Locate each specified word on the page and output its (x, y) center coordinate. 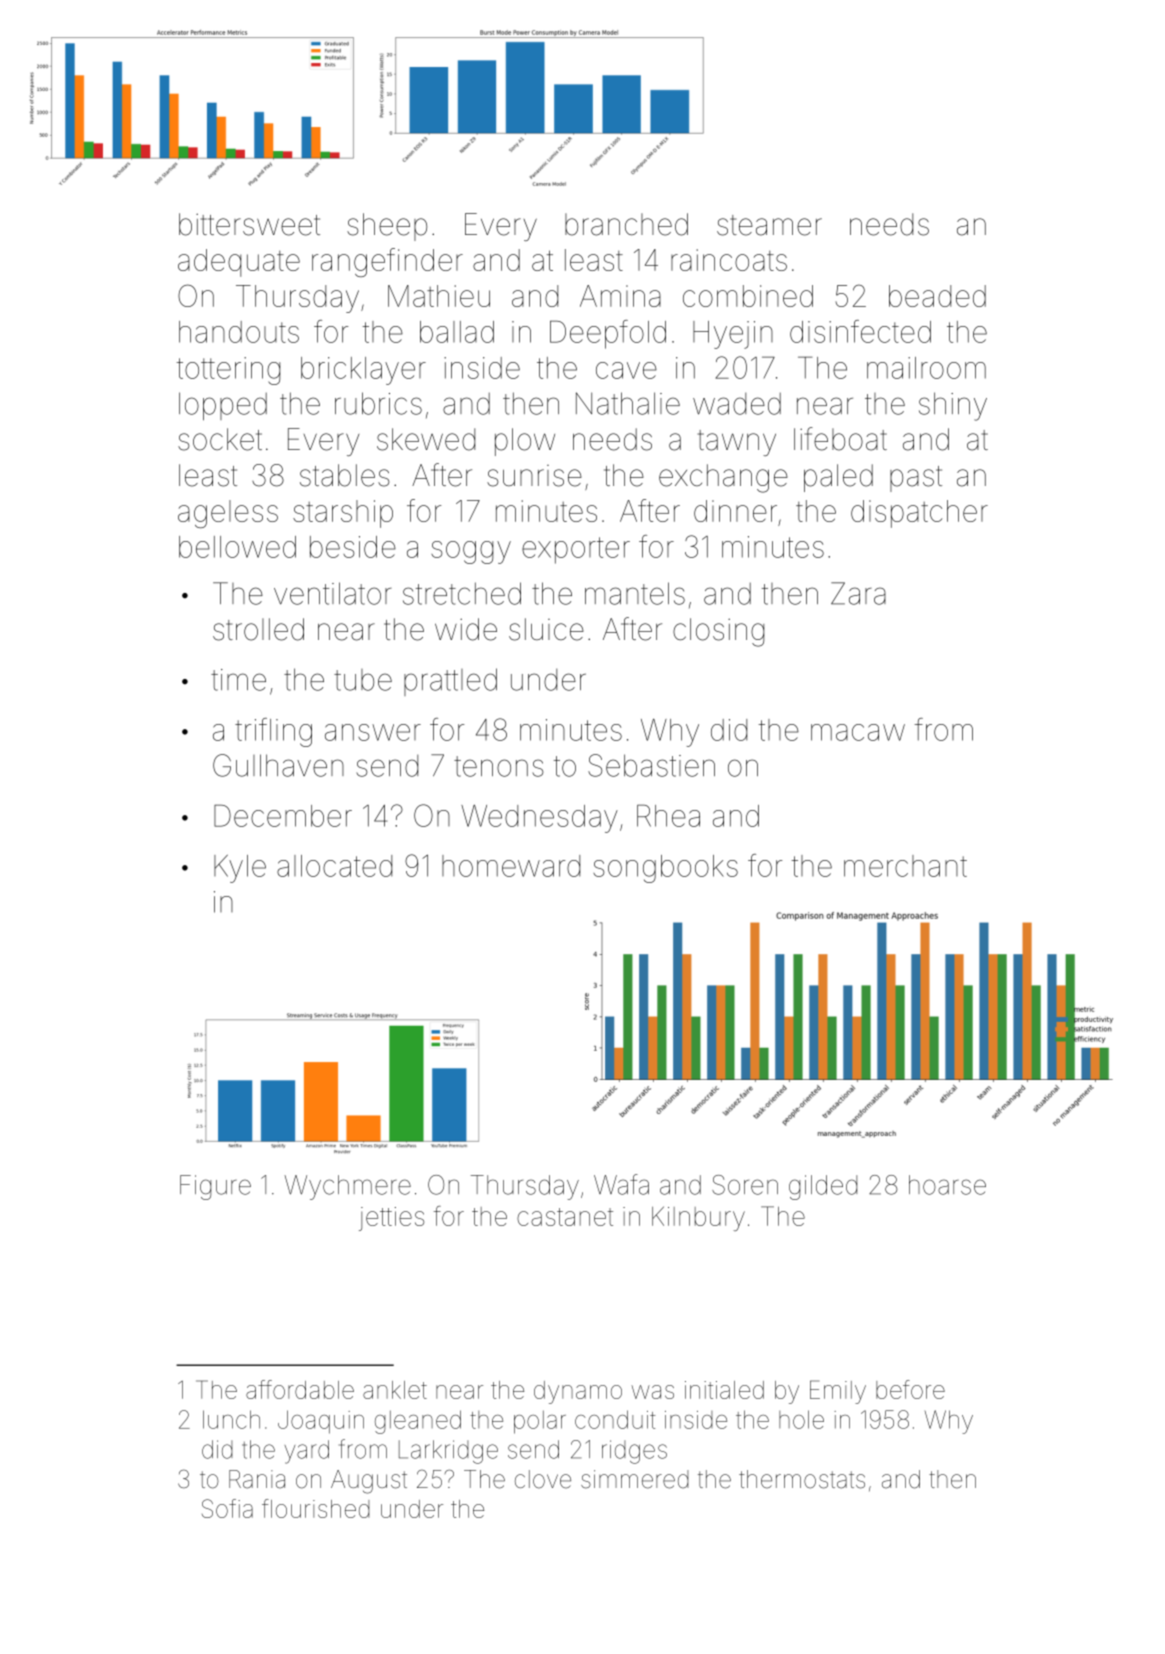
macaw (858, 732)
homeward (511, 866)
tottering (228, 371)
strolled (258, 629)
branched (626, 224)
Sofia (227, 1508)
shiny (953, 406)
